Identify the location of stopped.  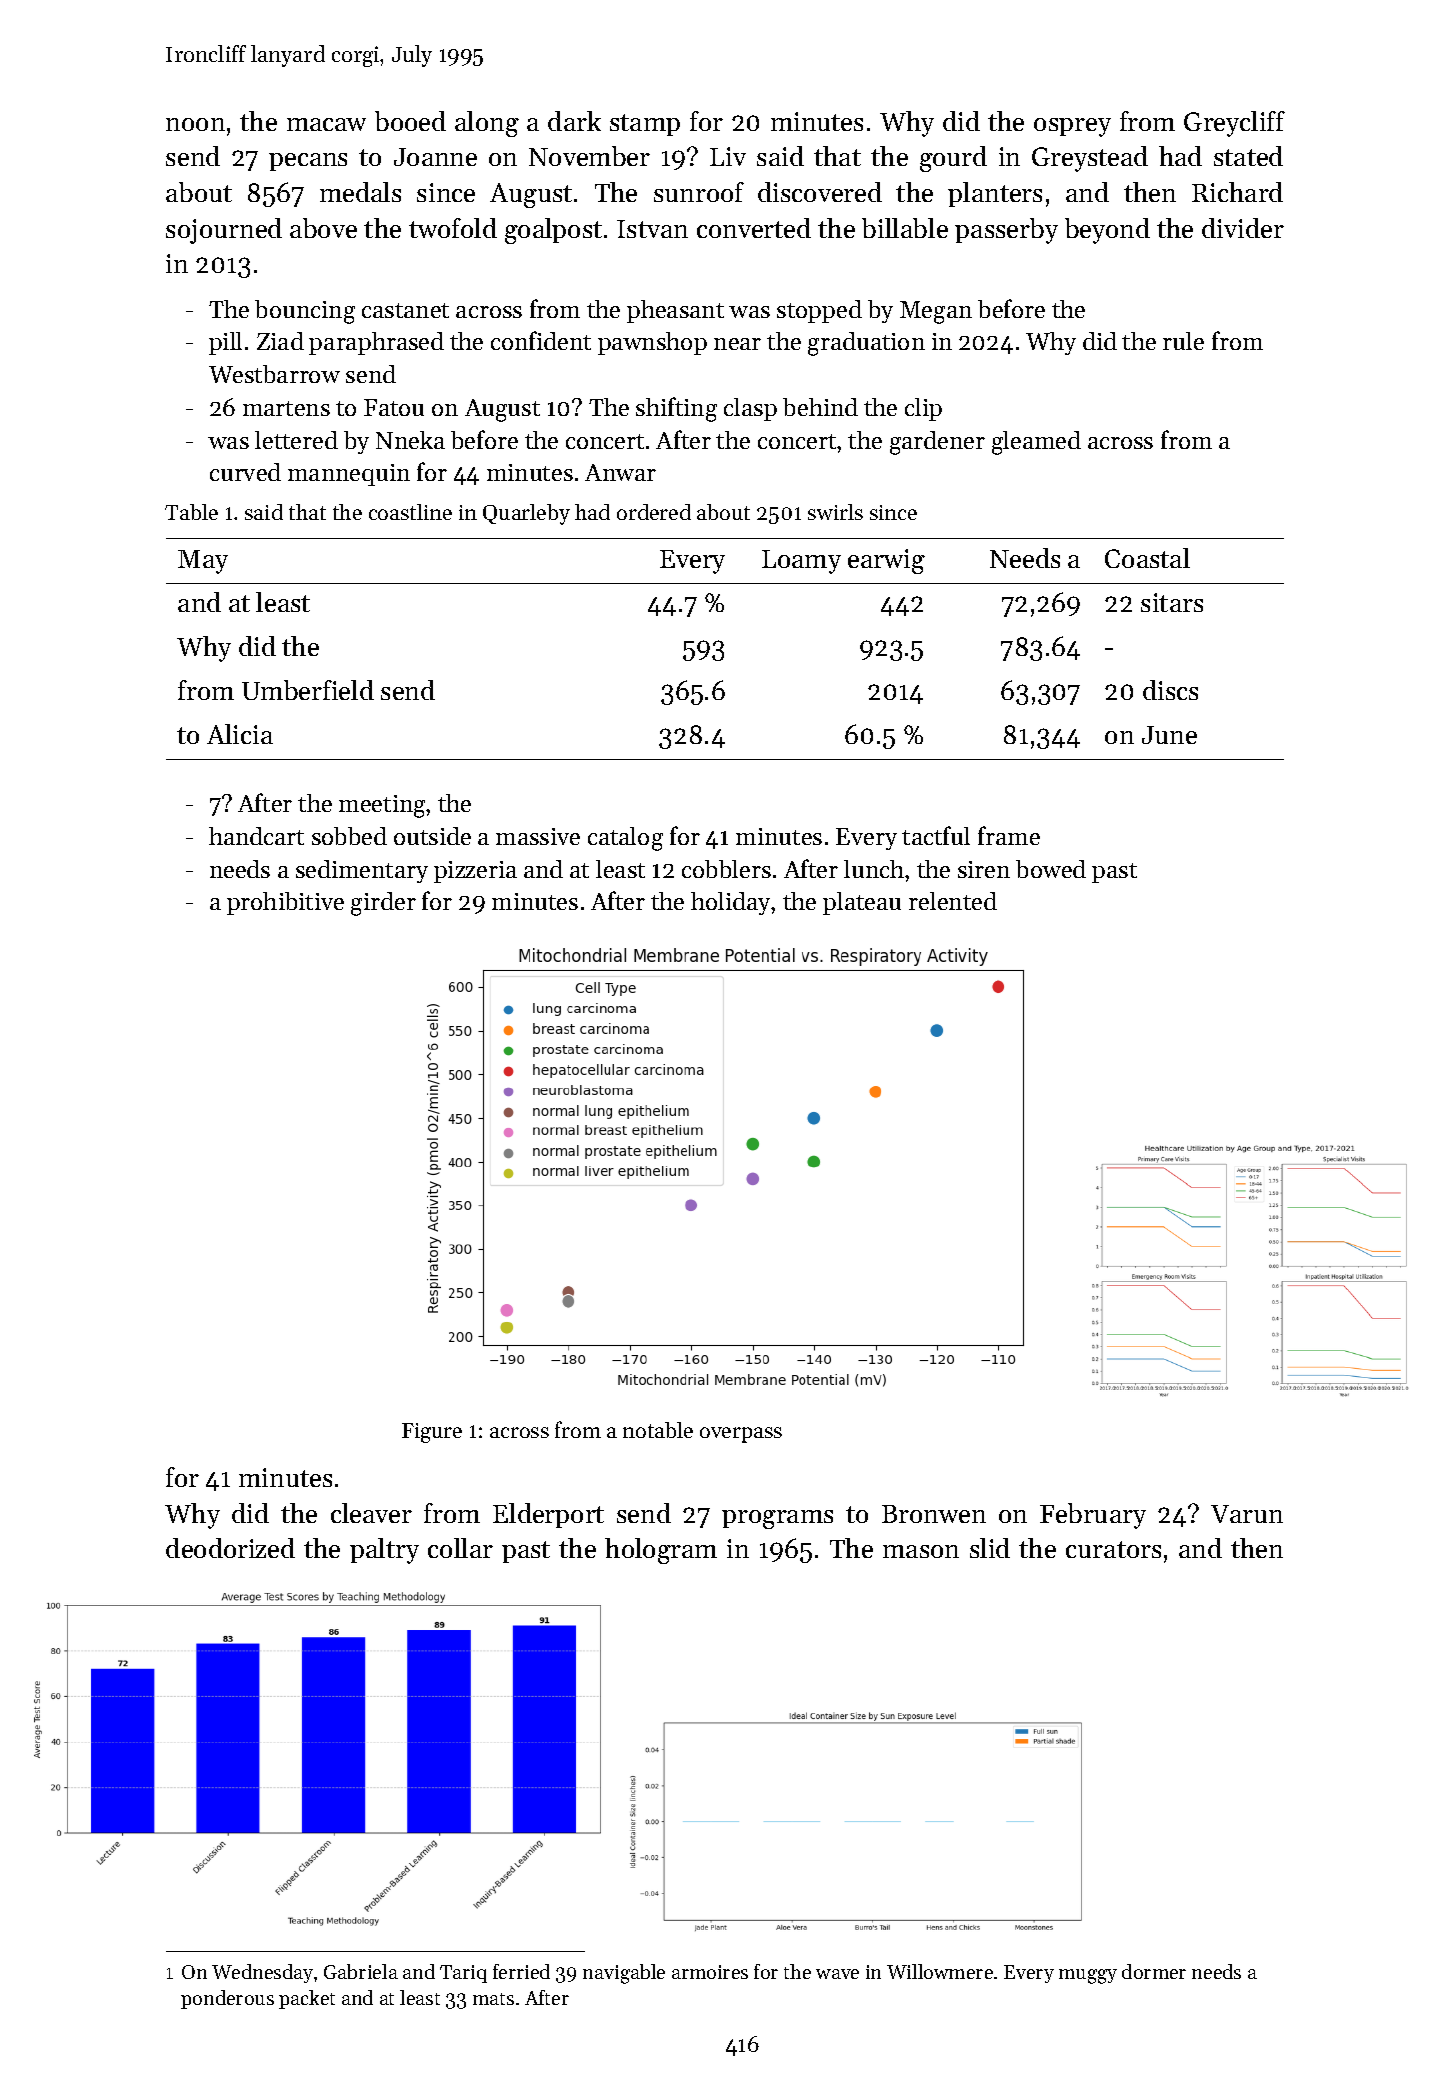
(819, 311).
